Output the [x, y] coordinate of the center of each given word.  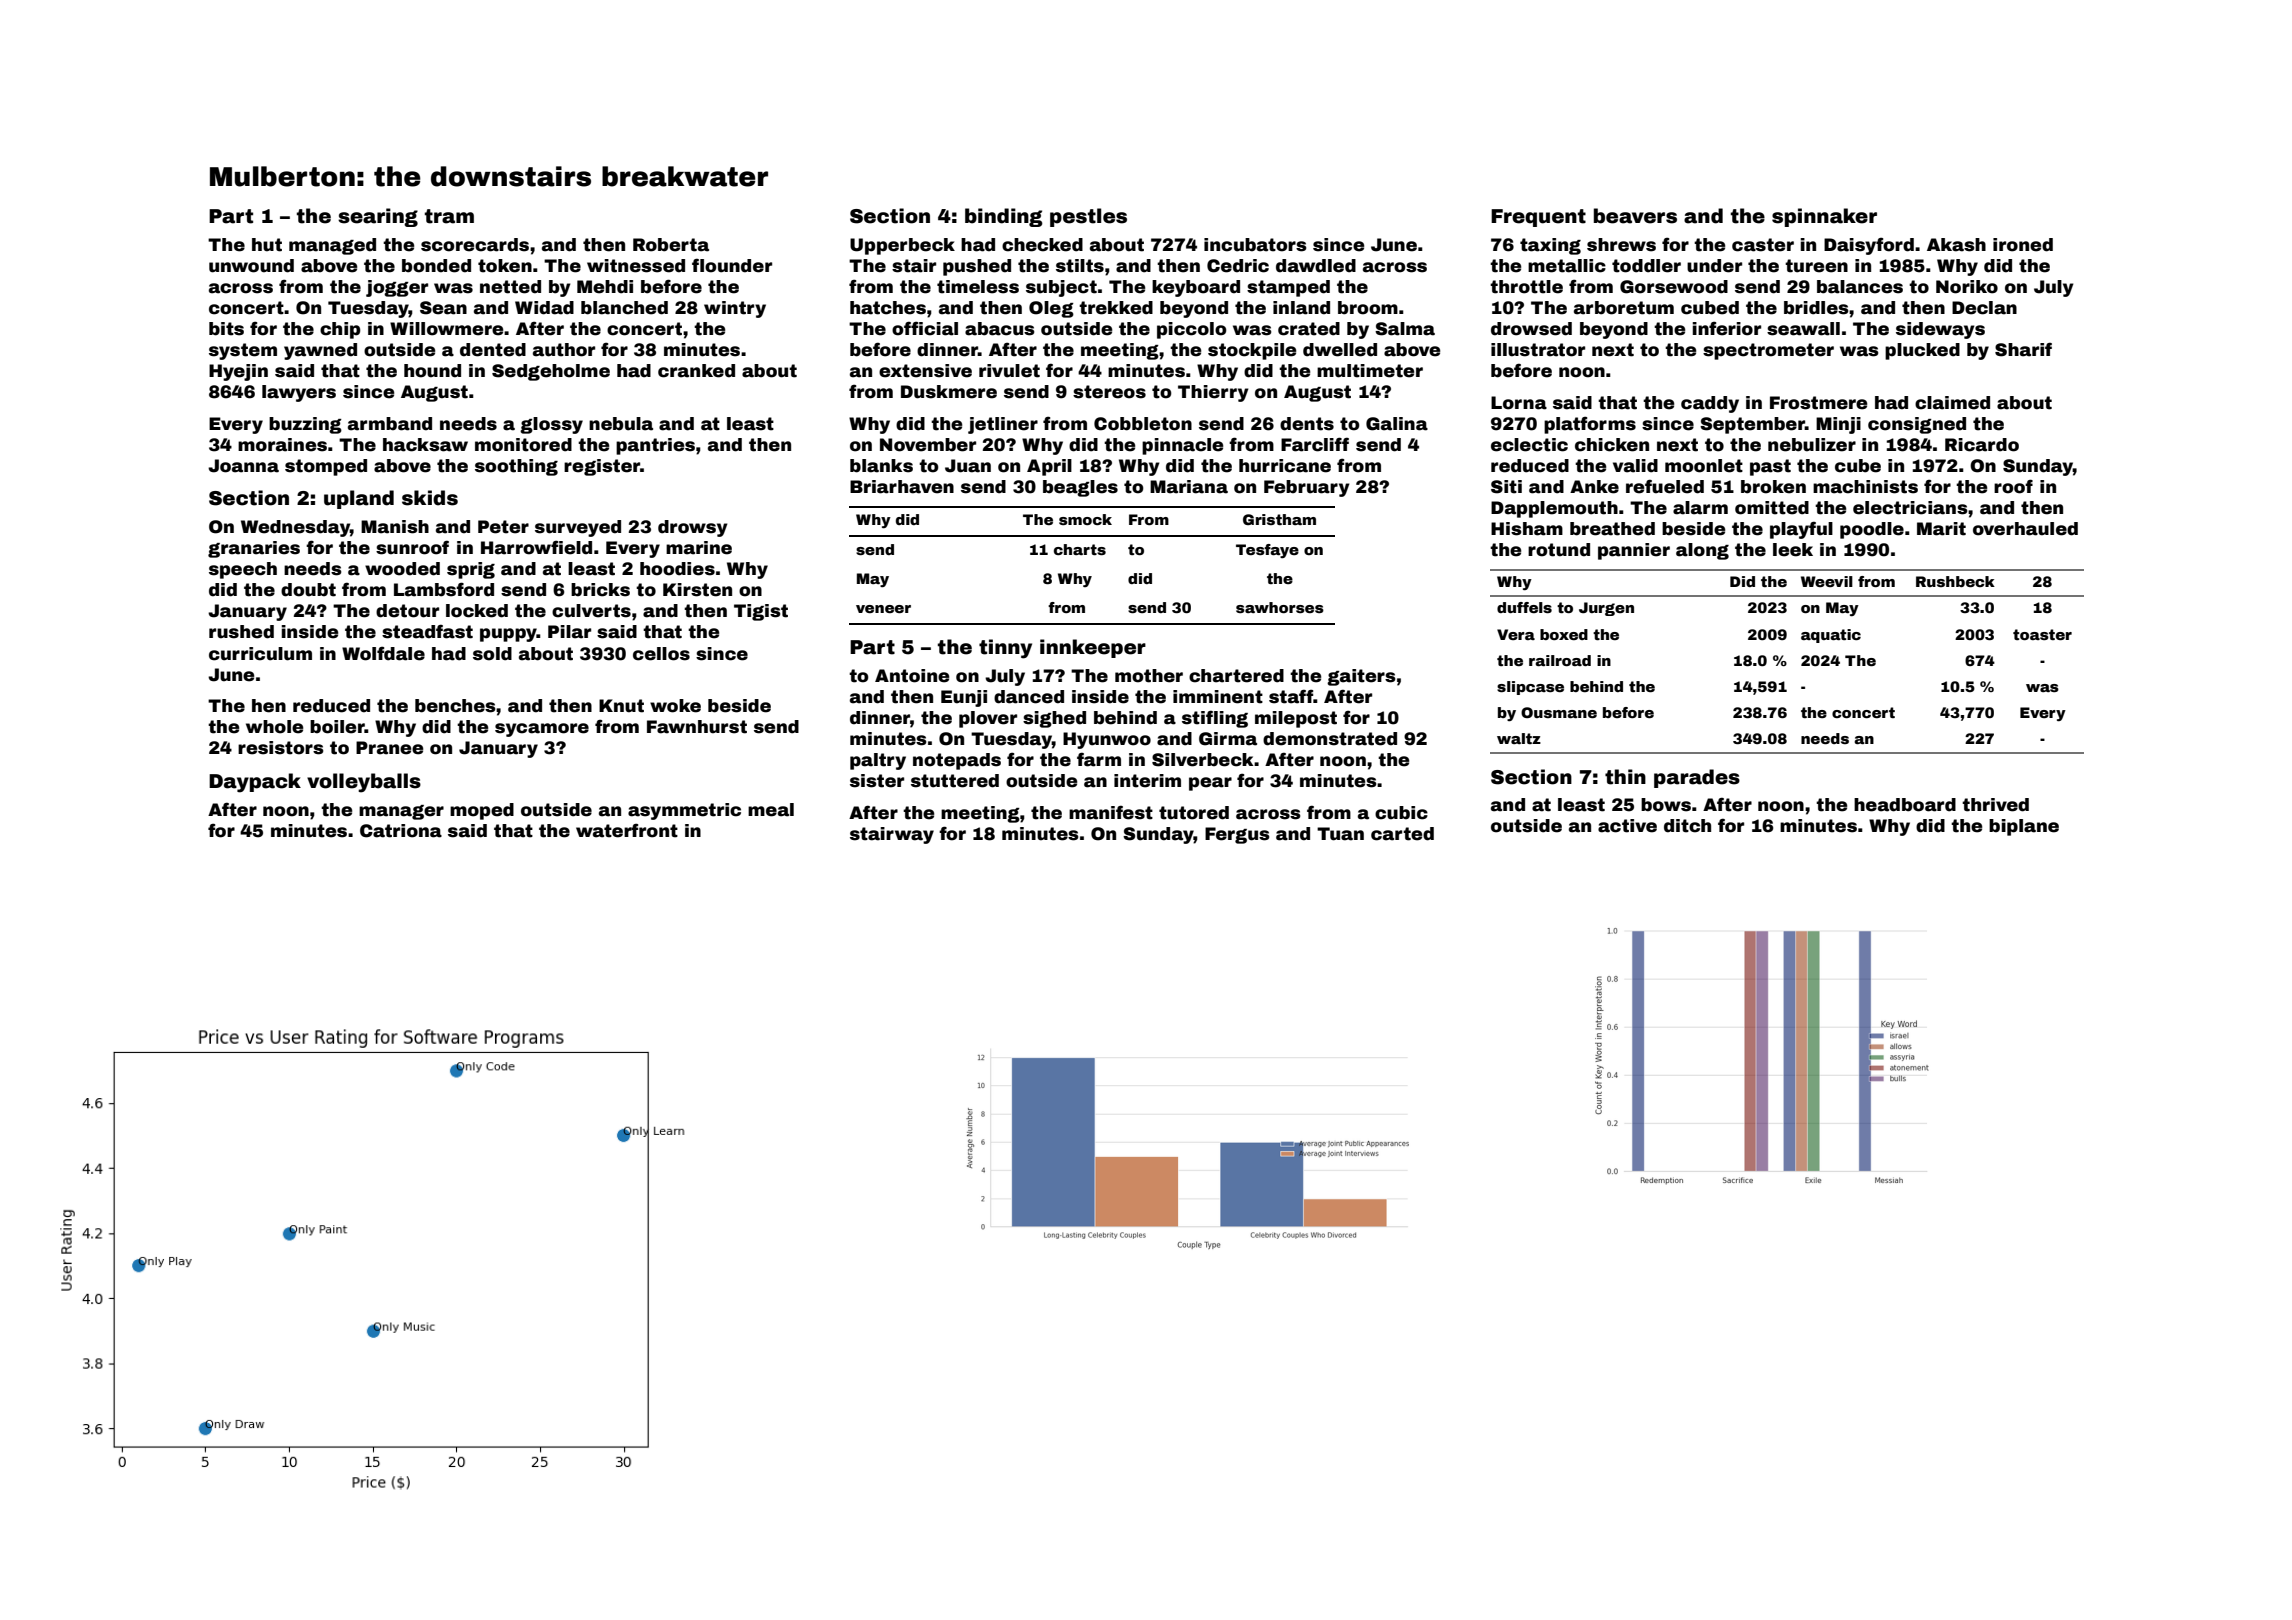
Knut [621, 706]
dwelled [1340, 350]
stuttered [955, 781]
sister [877, 781]
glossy [551, 425]
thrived [1995, 805]
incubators [1255, 245]
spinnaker [1824, 217]
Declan [1984, 308]
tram [449, 216]
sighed [1054, 719]
